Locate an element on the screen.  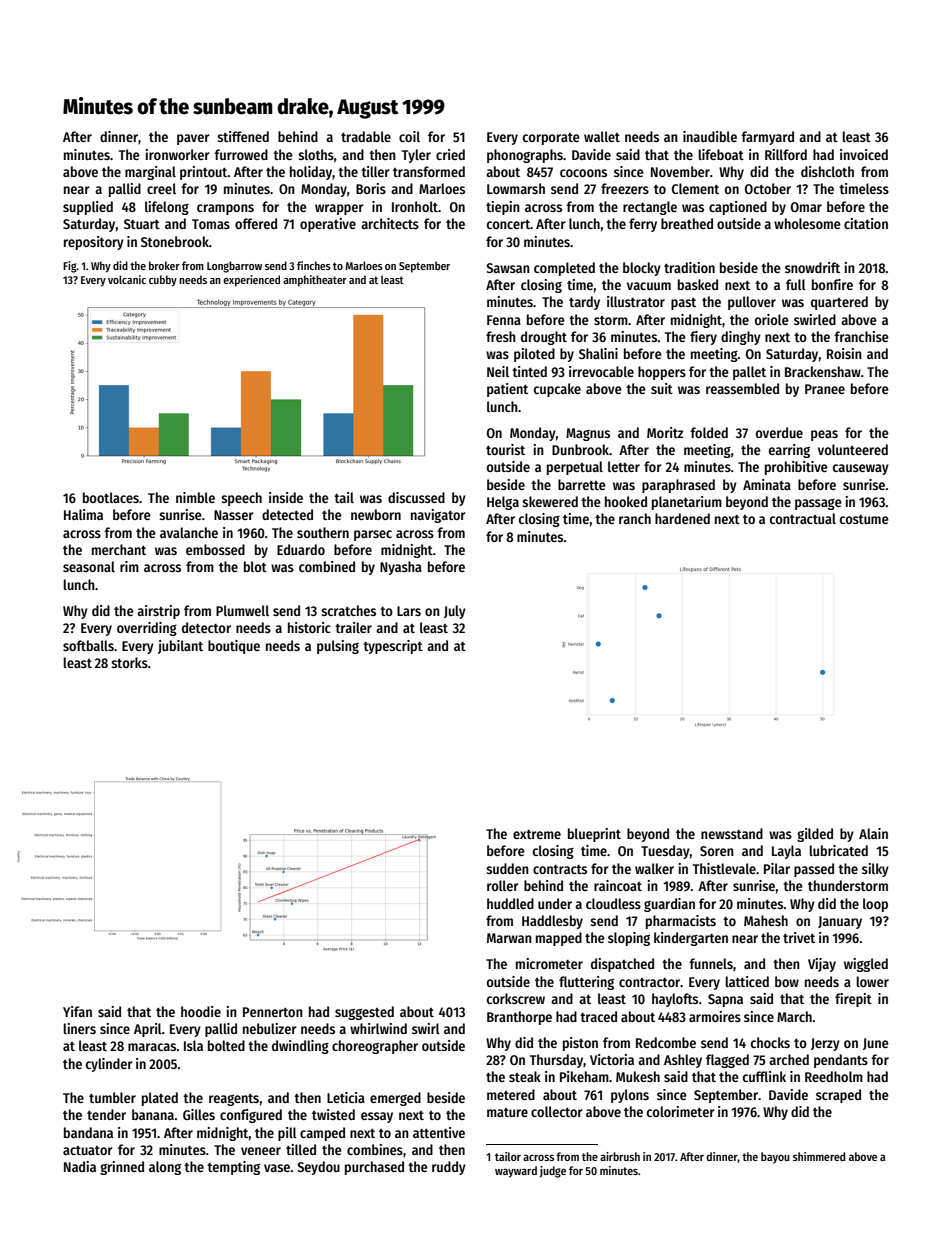
bayou is located at coordinates (775, 1158).
